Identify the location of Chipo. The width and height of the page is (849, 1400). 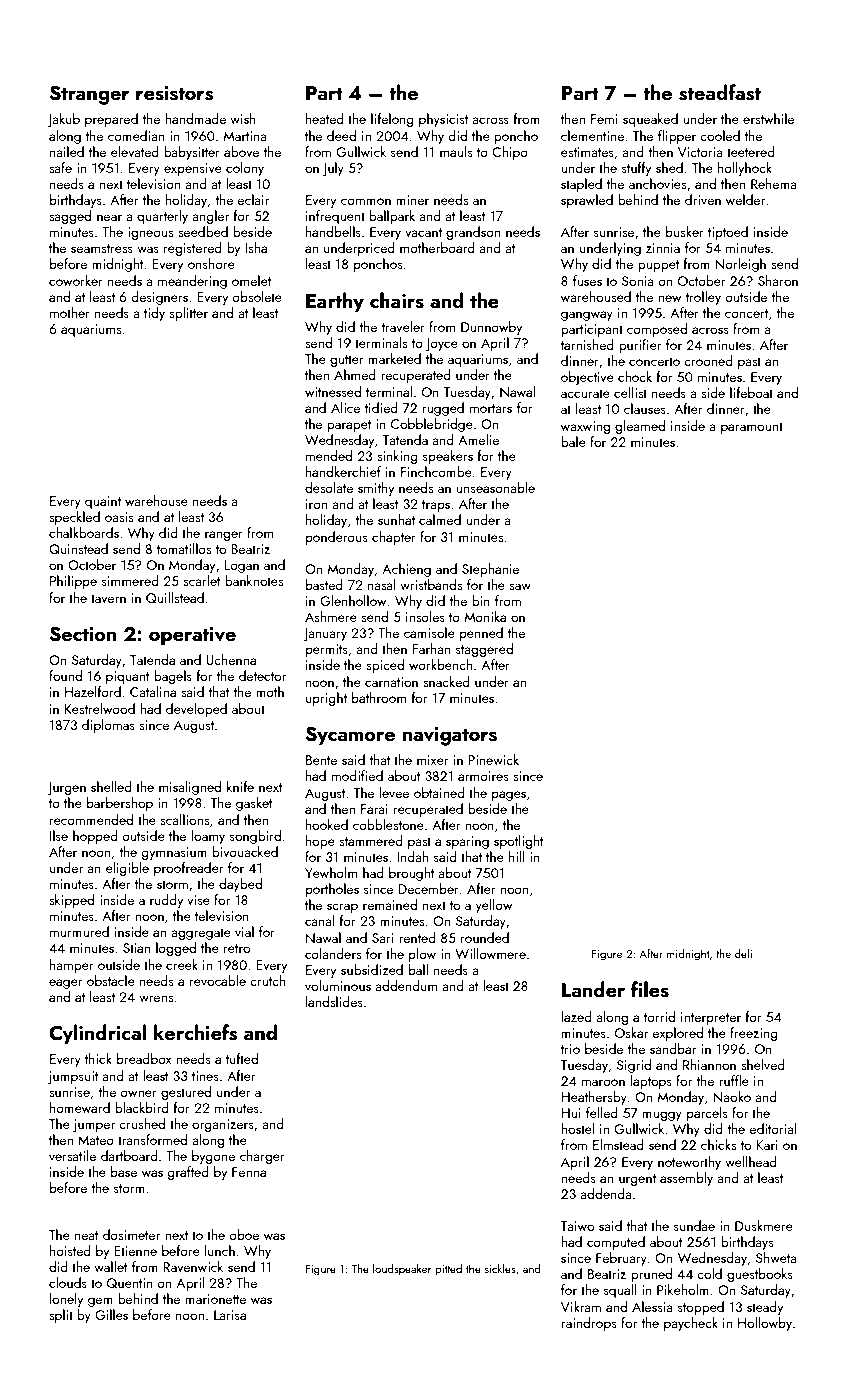
(510, 153).
